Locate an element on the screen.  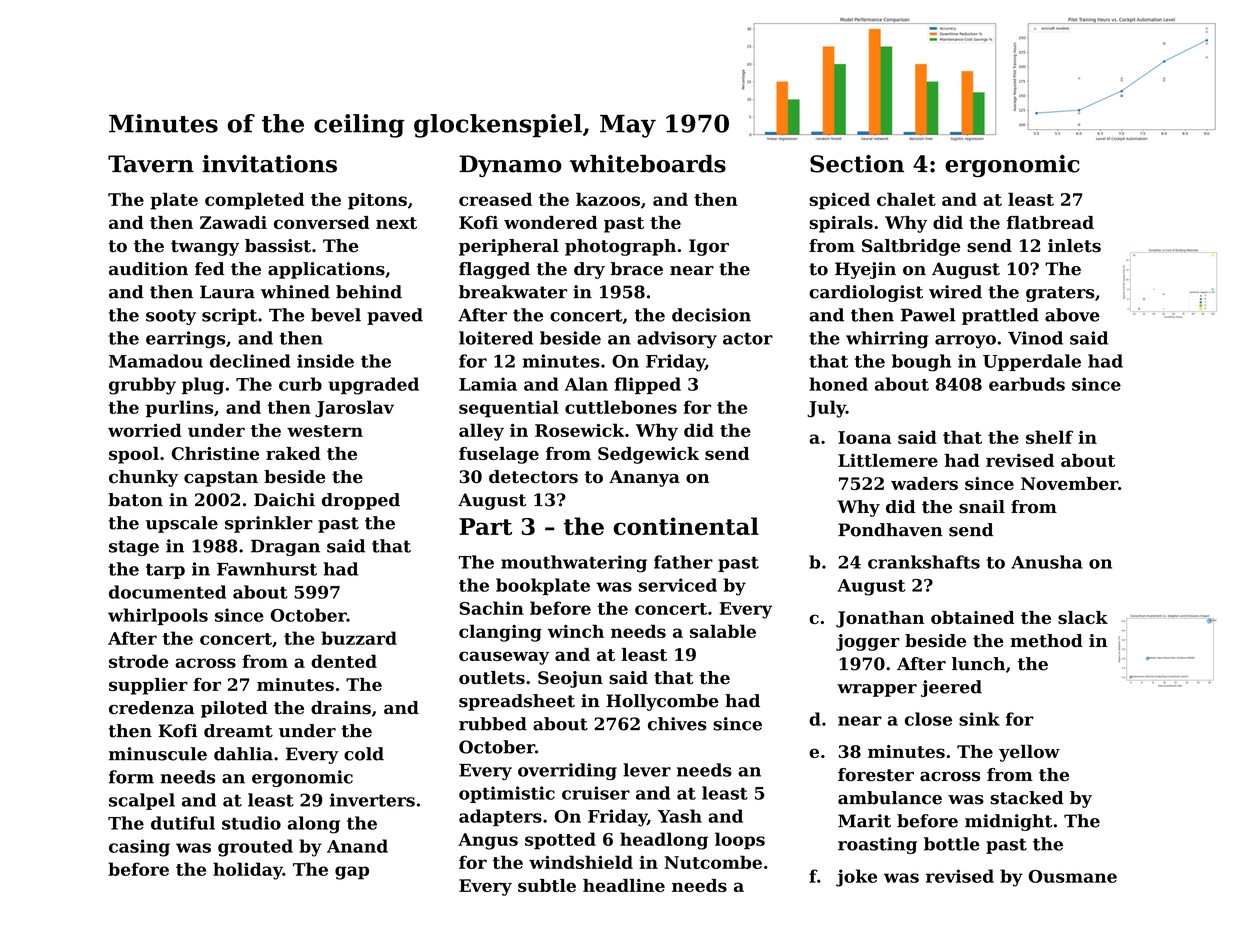
invitations is located at coordinates (269, 164).
